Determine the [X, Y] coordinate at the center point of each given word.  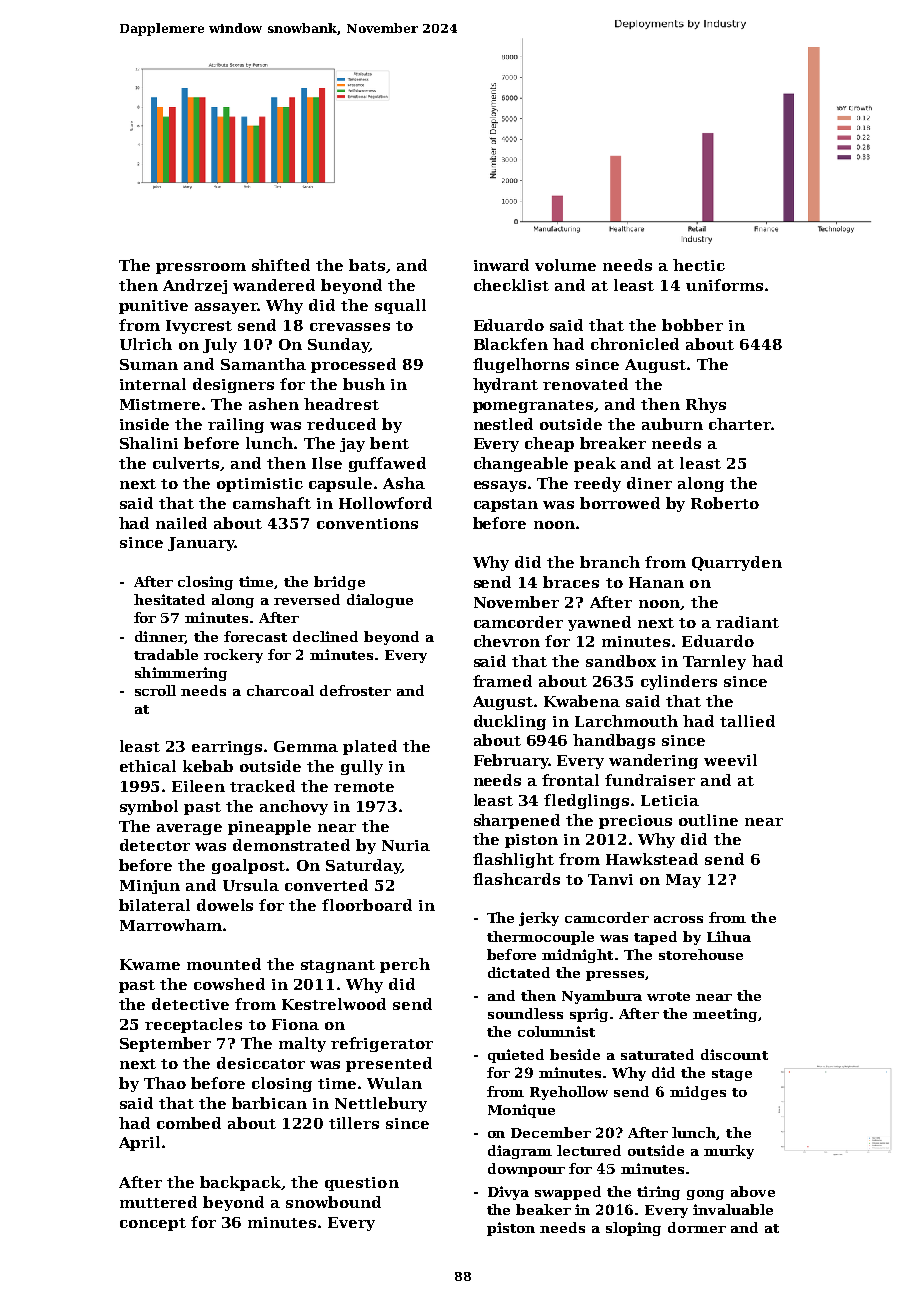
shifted [281, 265]
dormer [697, 1227]
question [362, 1184]
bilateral [154, 905]
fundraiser [650, 780]
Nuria [406, 845]
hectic [699, 265]
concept [153, 1224]
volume [565, 265]
